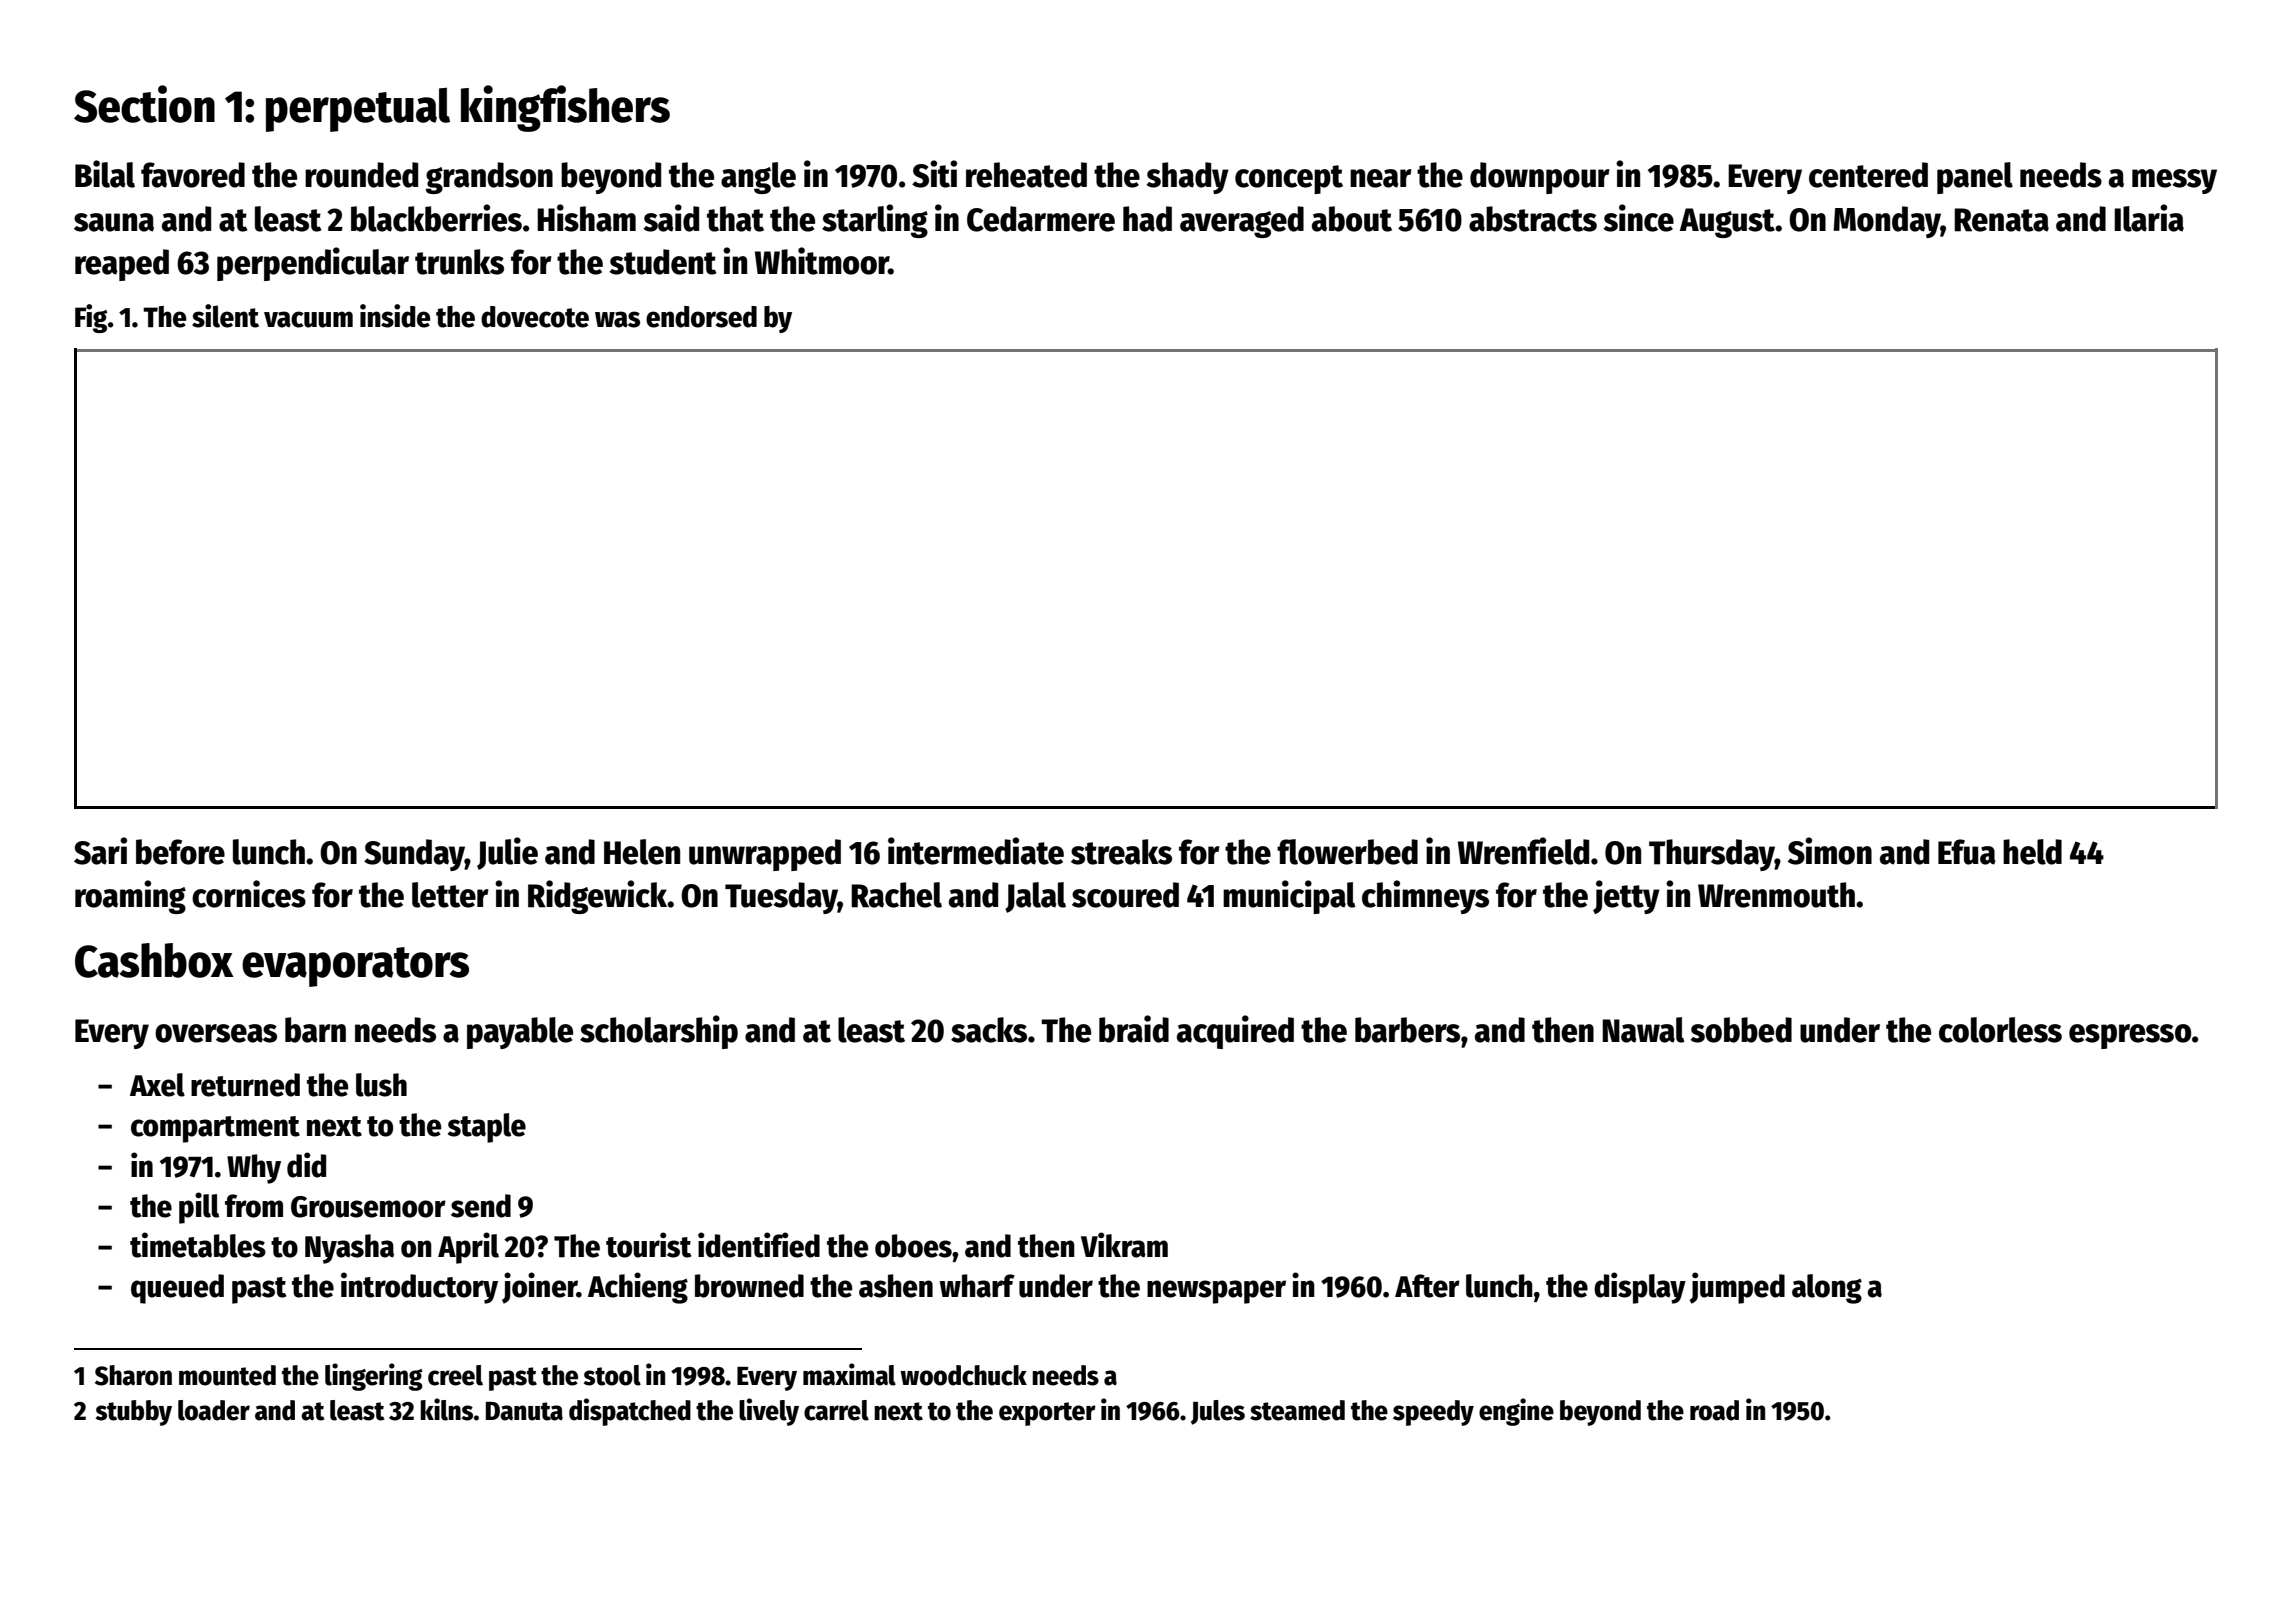 This screenshot has height=1620, width=2292. I want to click on before, so click(180, 852).
